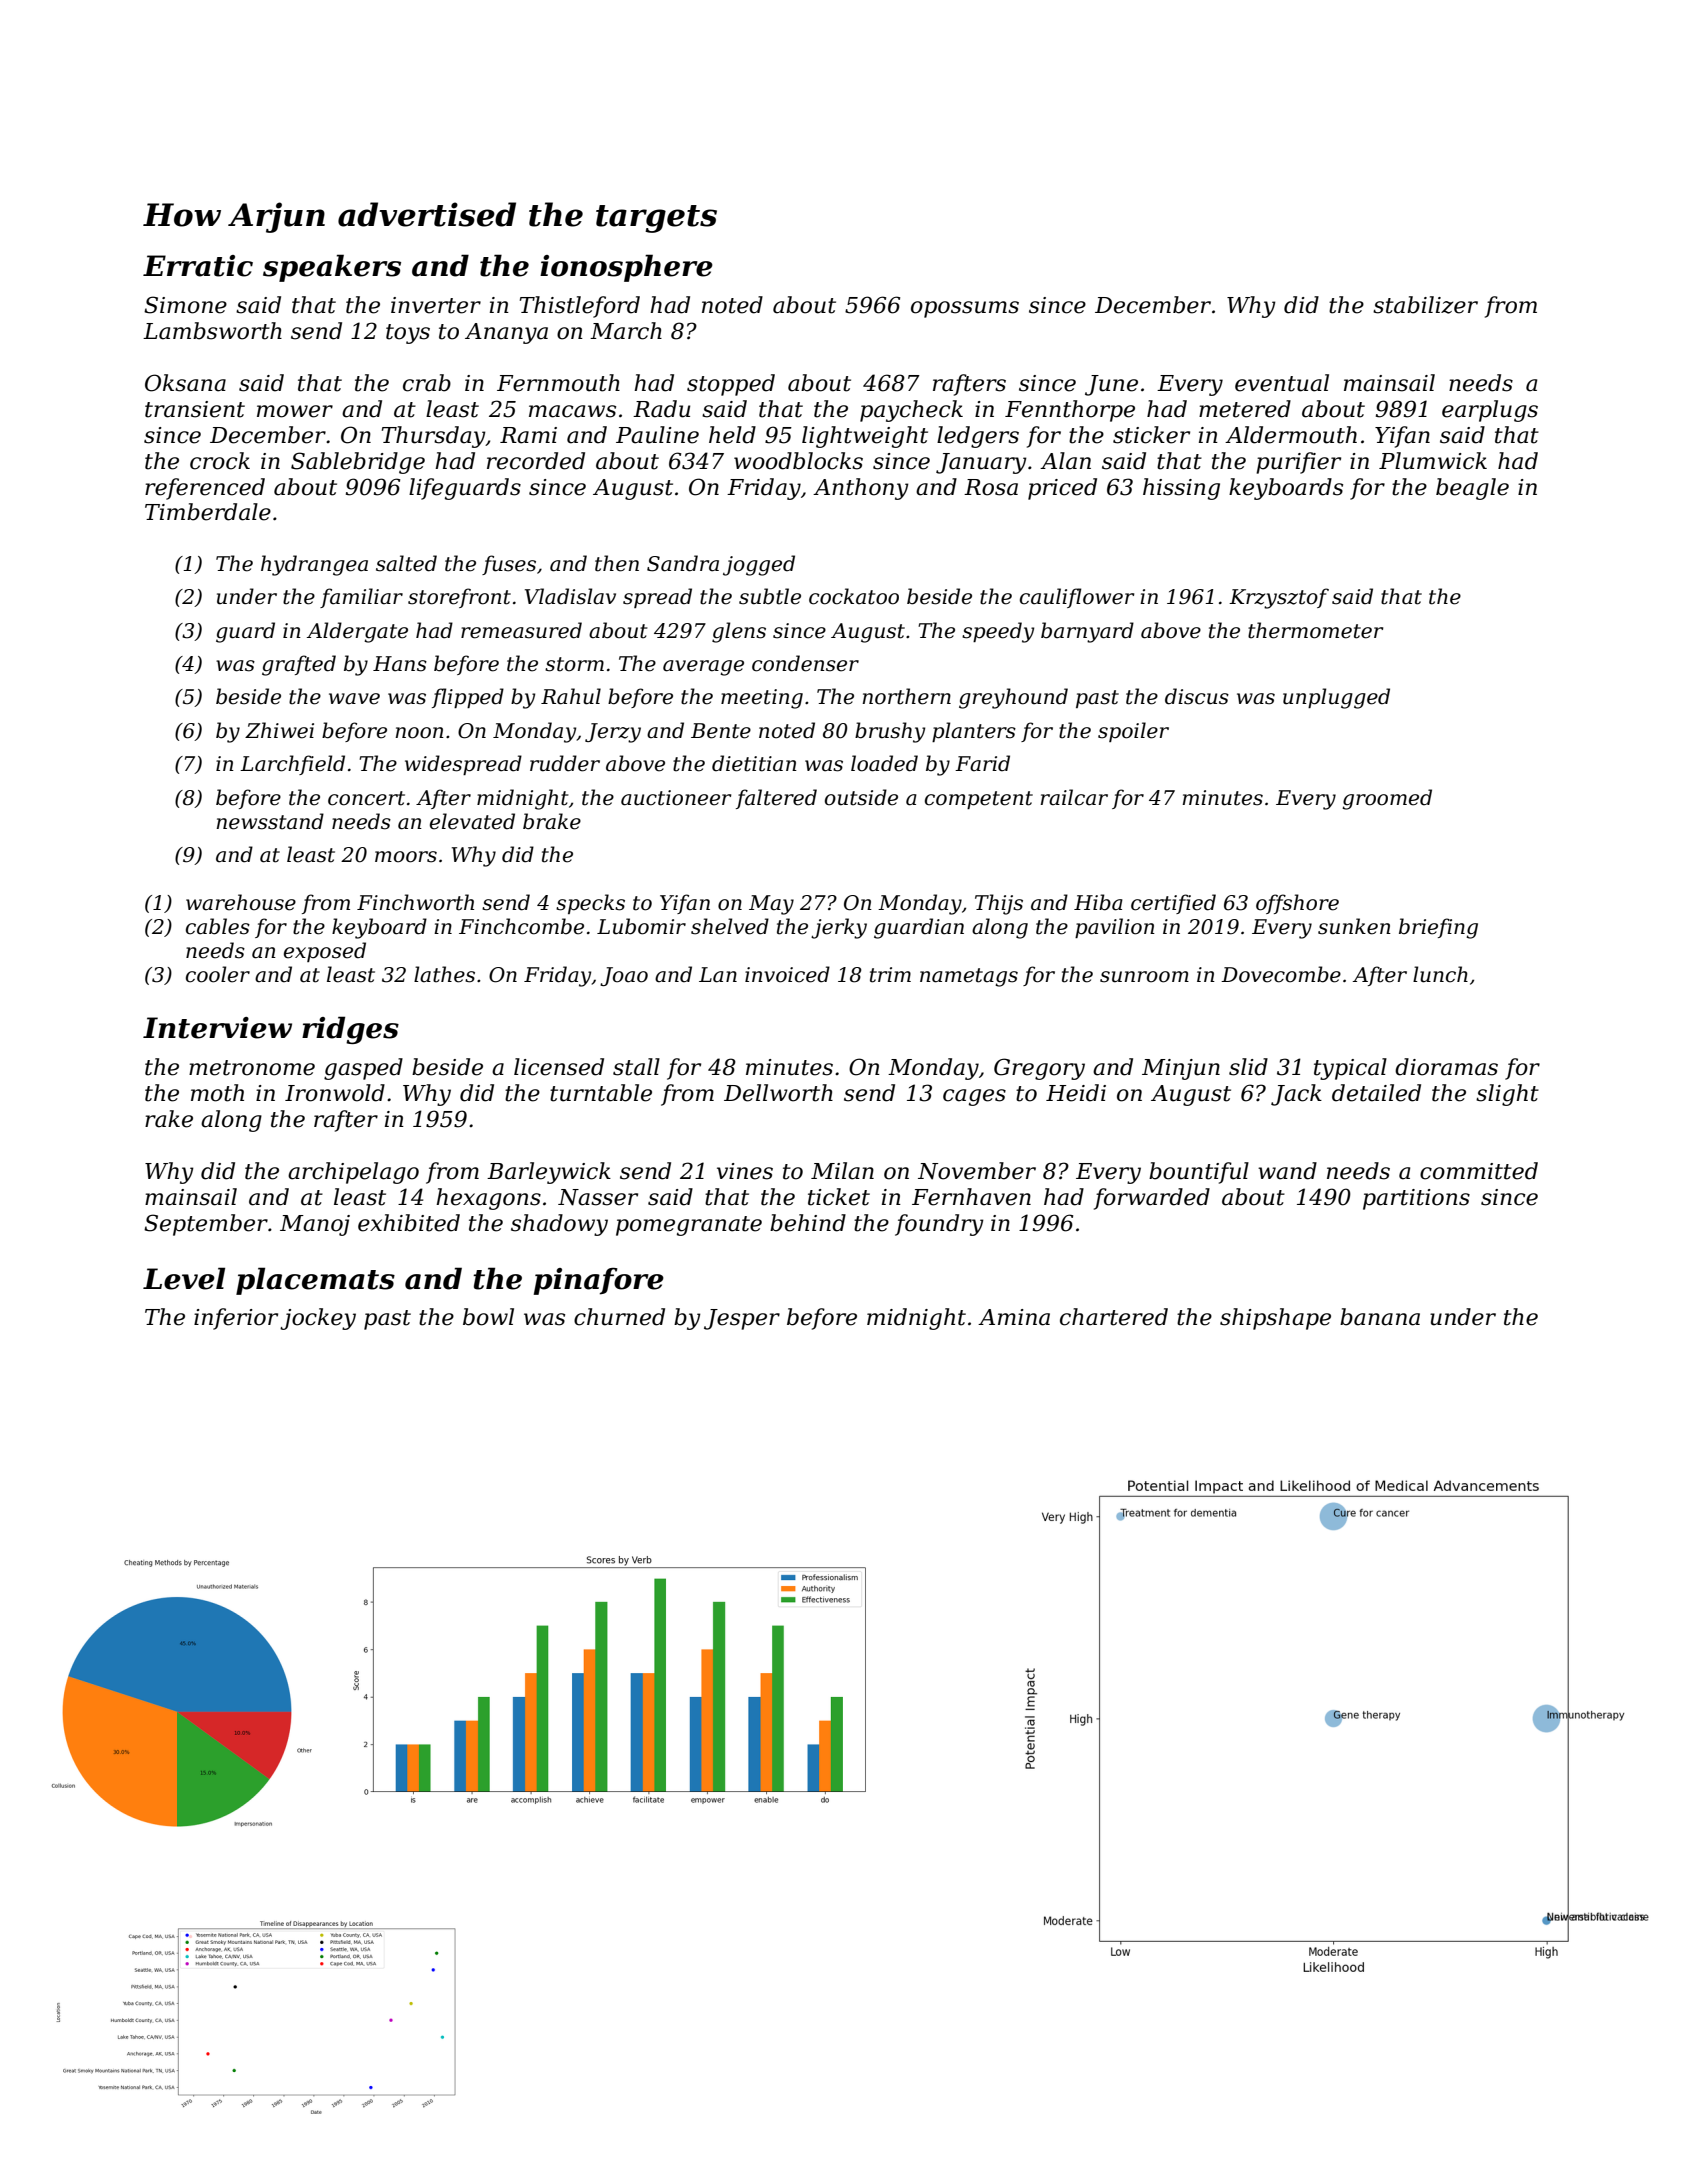  Describe the element at coordinates (619, 1317) in the screenshot. I see `churned` at that location.
